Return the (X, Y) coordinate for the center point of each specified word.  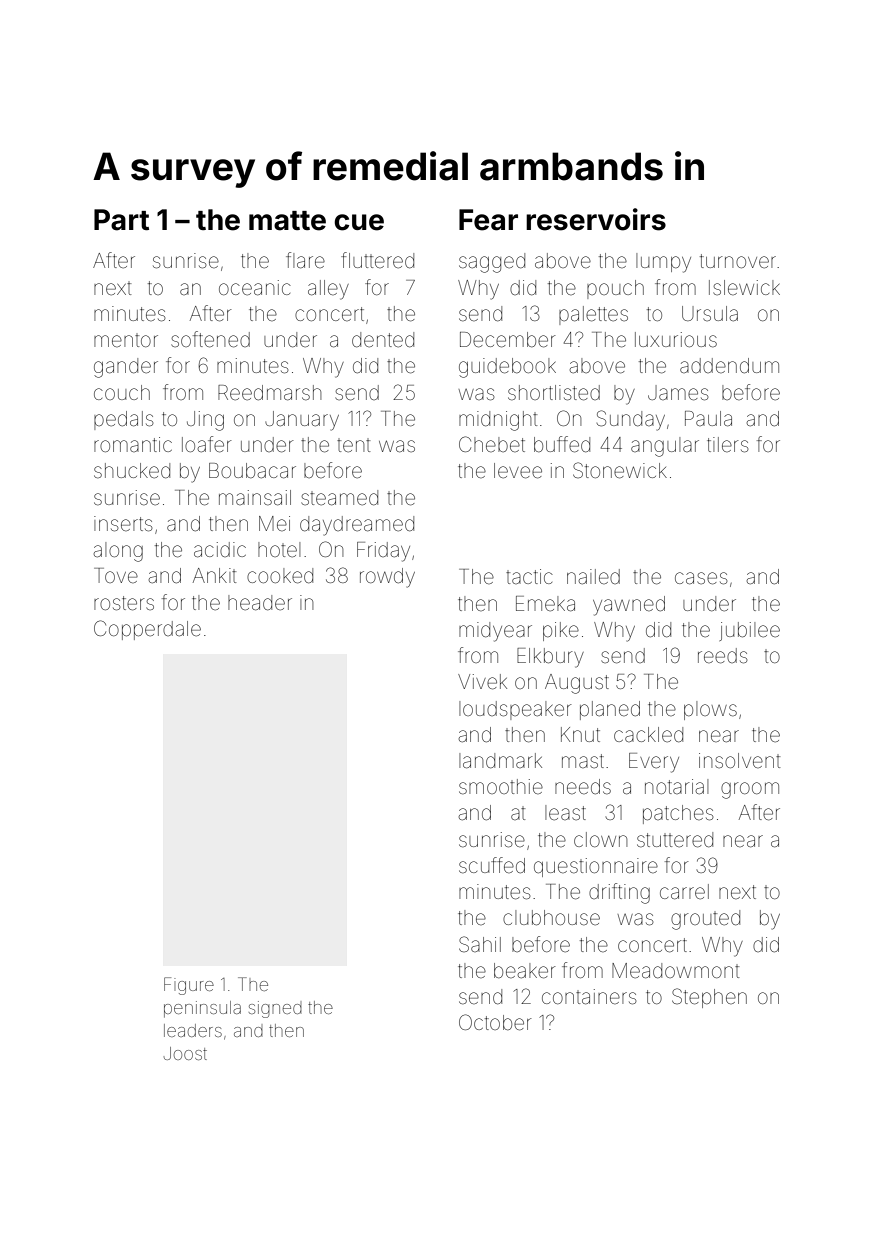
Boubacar (252, 470)
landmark (500, 760)
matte (287, 221)
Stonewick (620, 470)
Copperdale (147, 630)
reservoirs (596, 219)
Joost (185, 1053)
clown (600, 839)
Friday (383, 552)
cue (359, 222)
